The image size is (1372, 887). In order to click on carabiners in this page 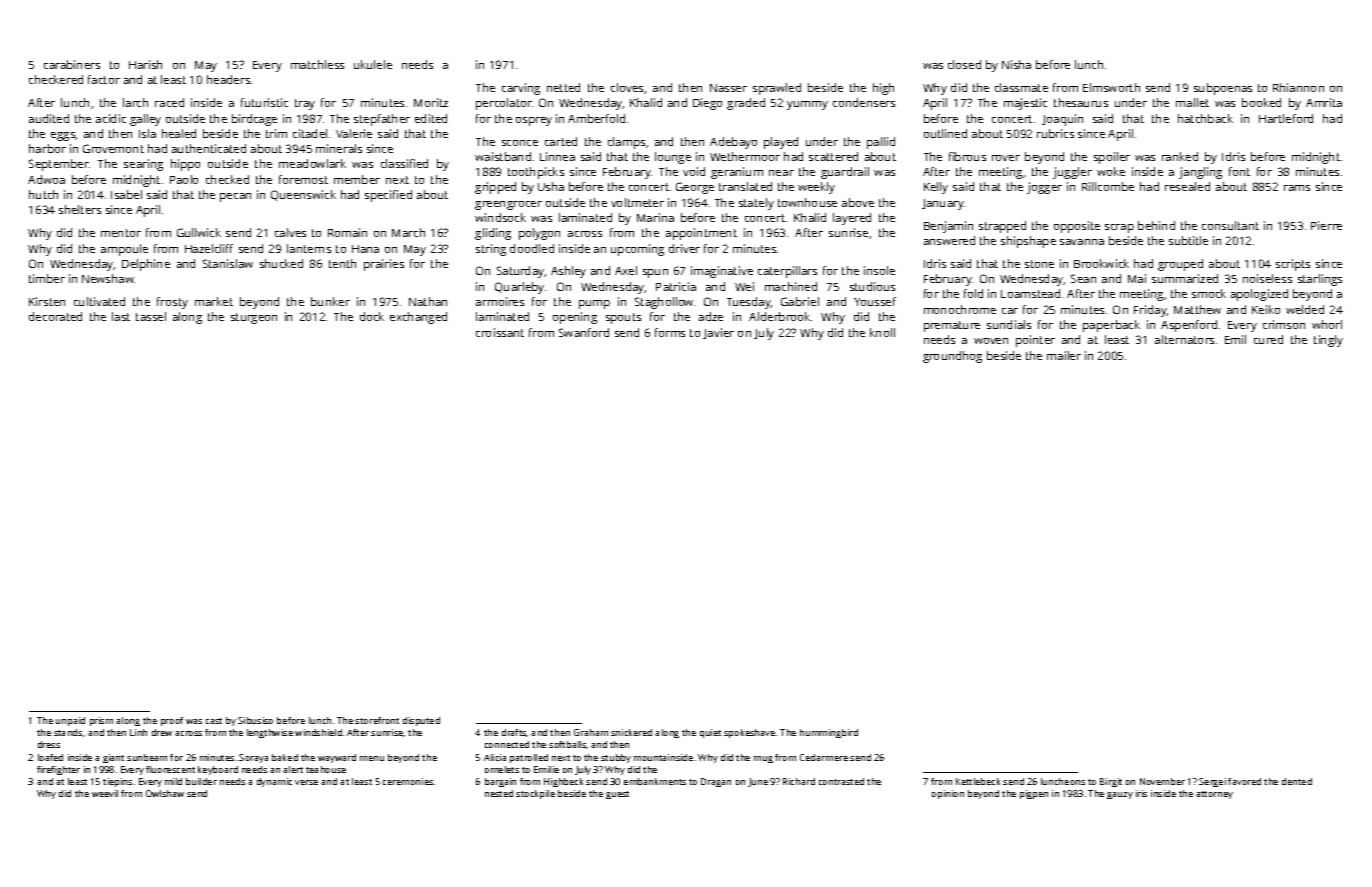, I will do `click(72, 64)`.
